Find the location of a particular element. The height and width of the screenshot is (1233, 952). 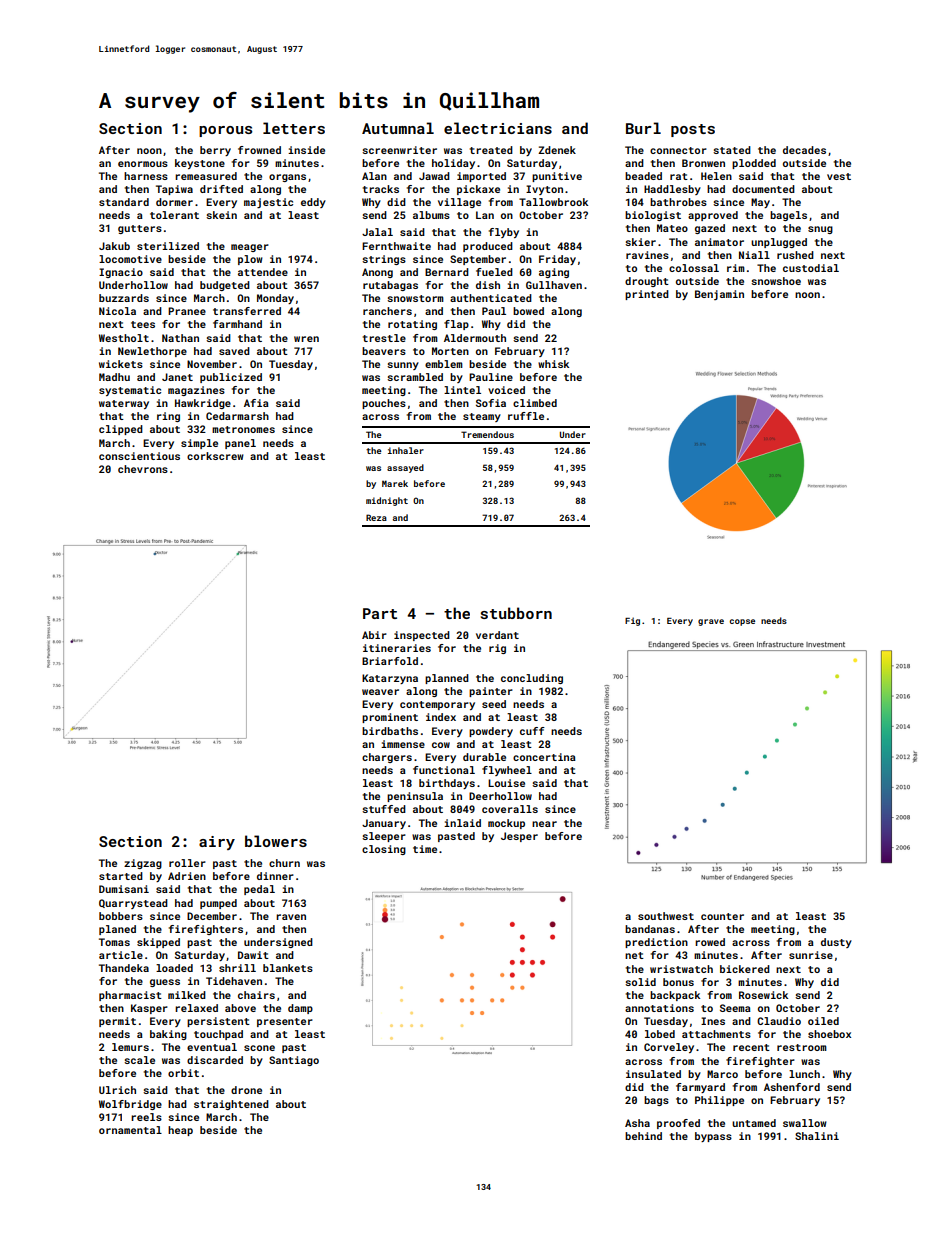

ruffle is located at coordinates (526, 416).
